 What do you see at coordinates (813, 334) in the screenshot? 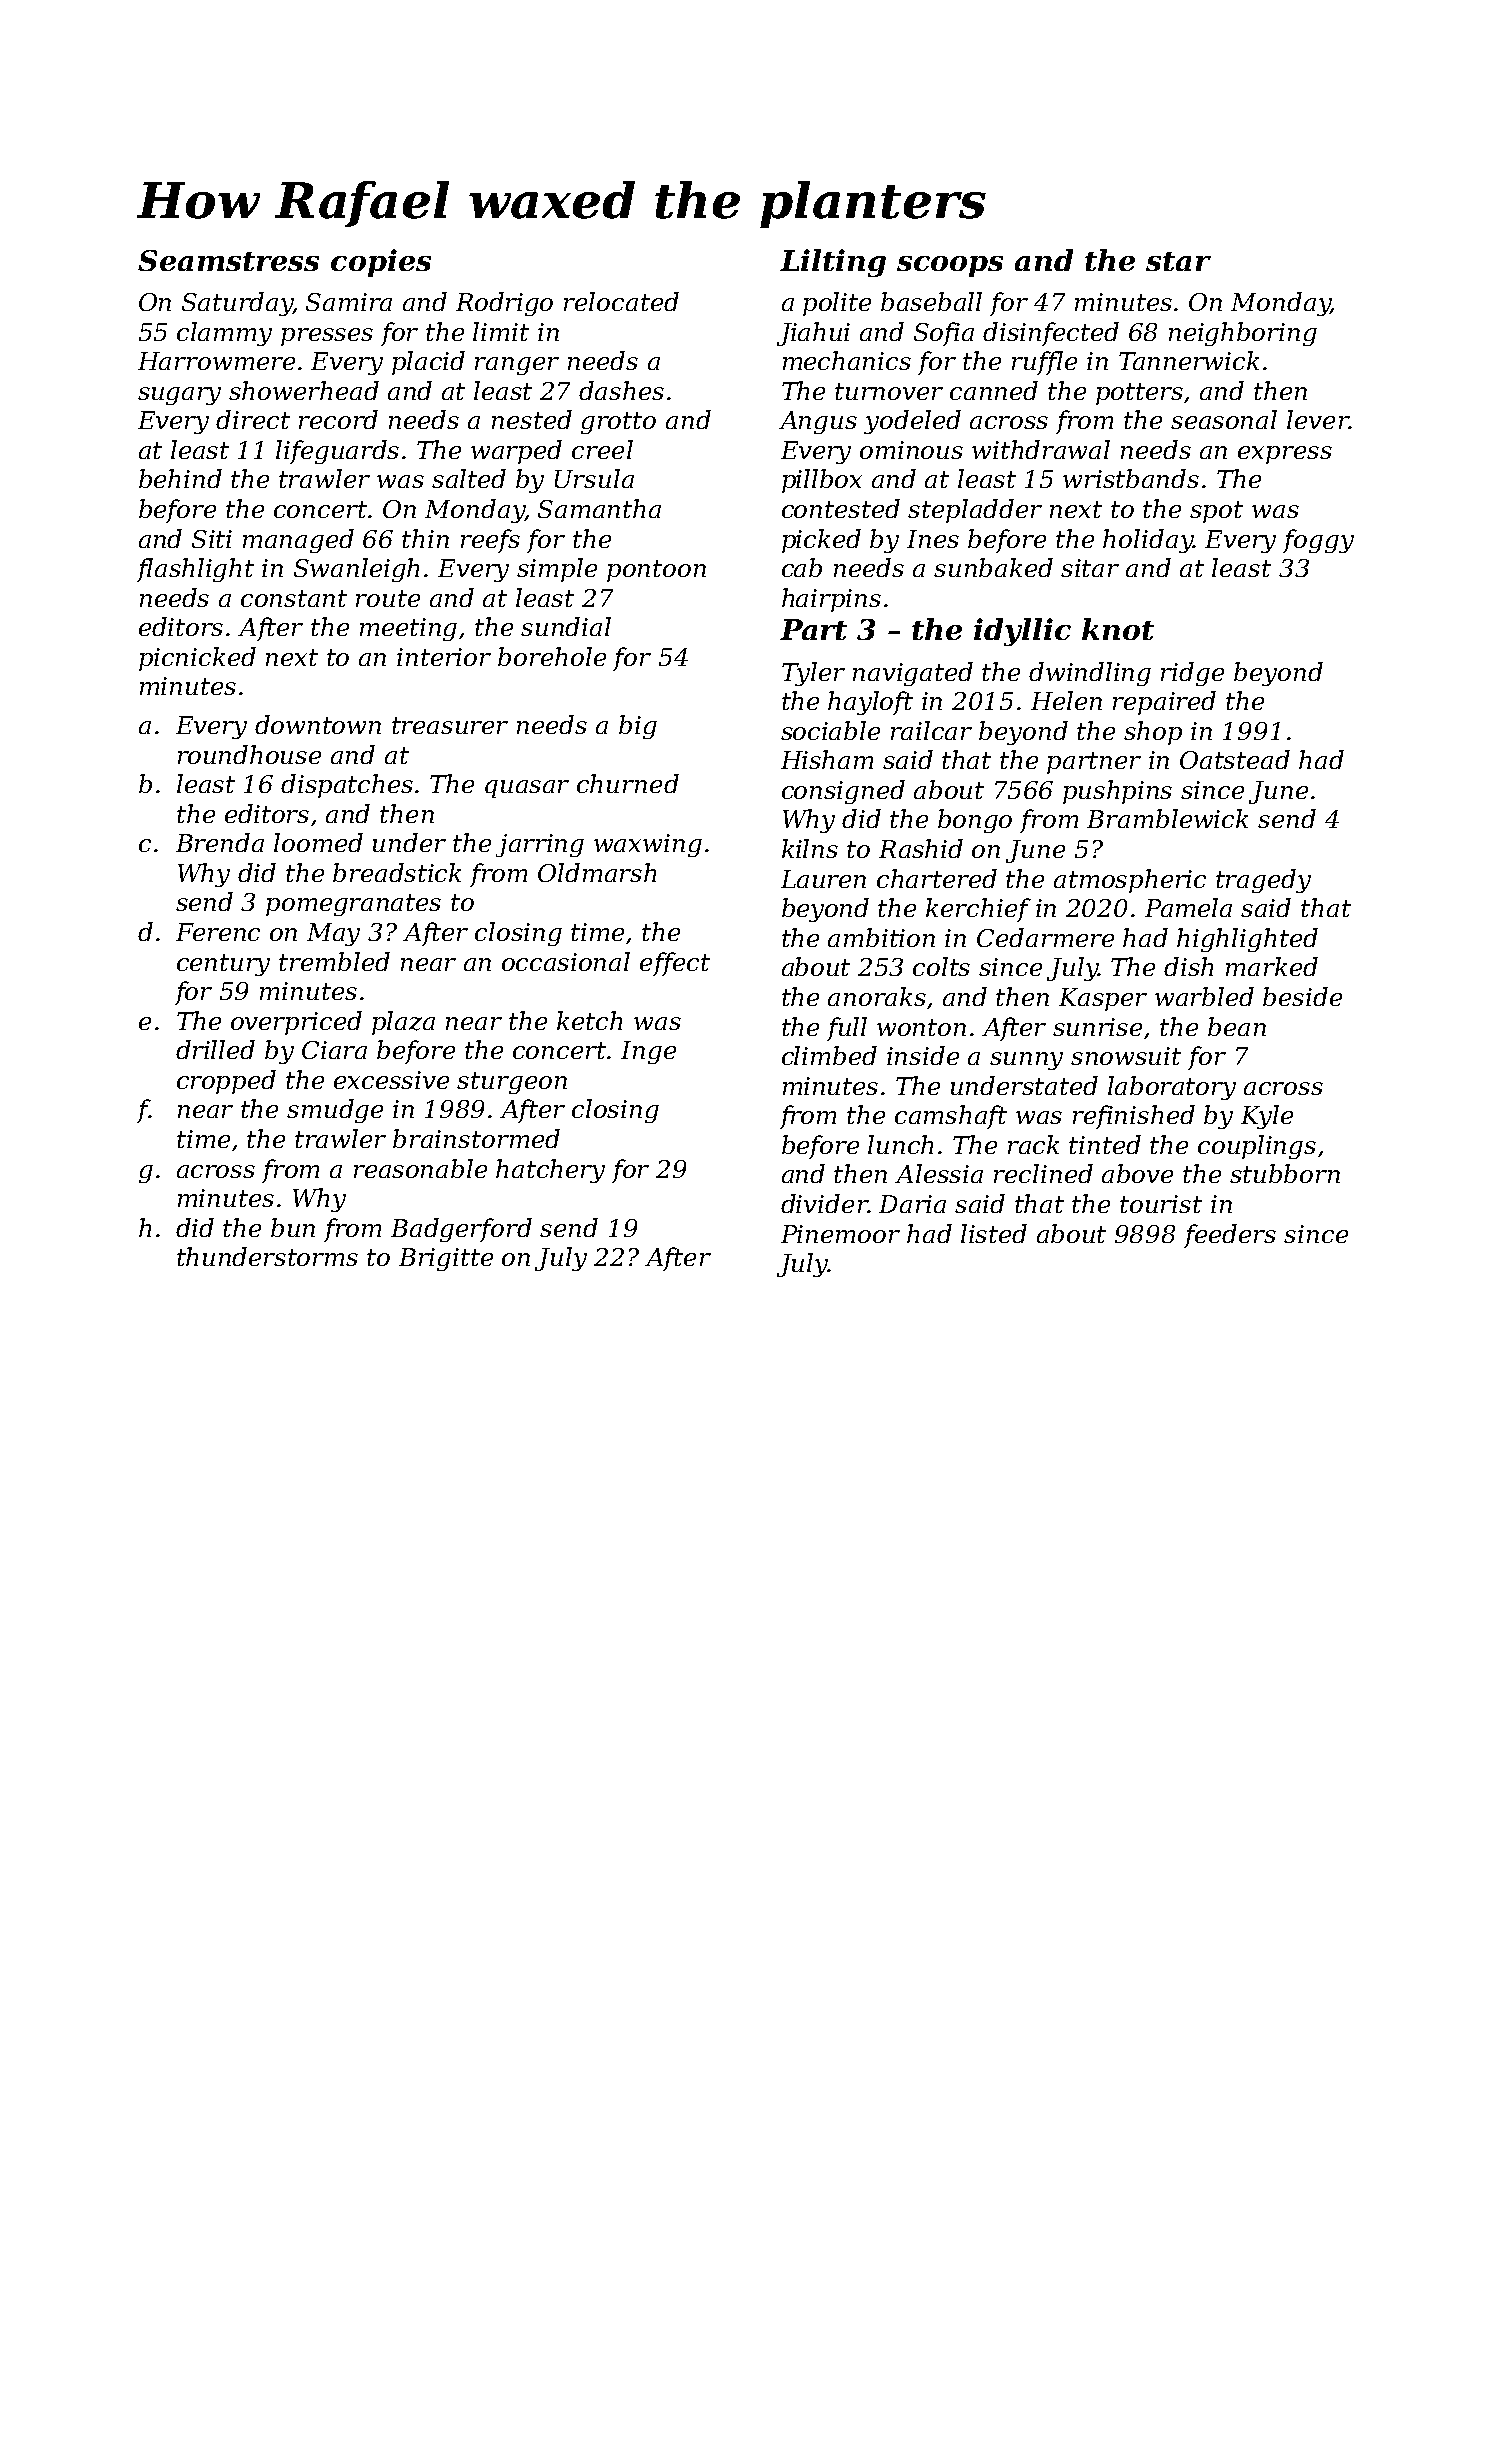
I see `Jiahui` at bounding box center [813, 334].
